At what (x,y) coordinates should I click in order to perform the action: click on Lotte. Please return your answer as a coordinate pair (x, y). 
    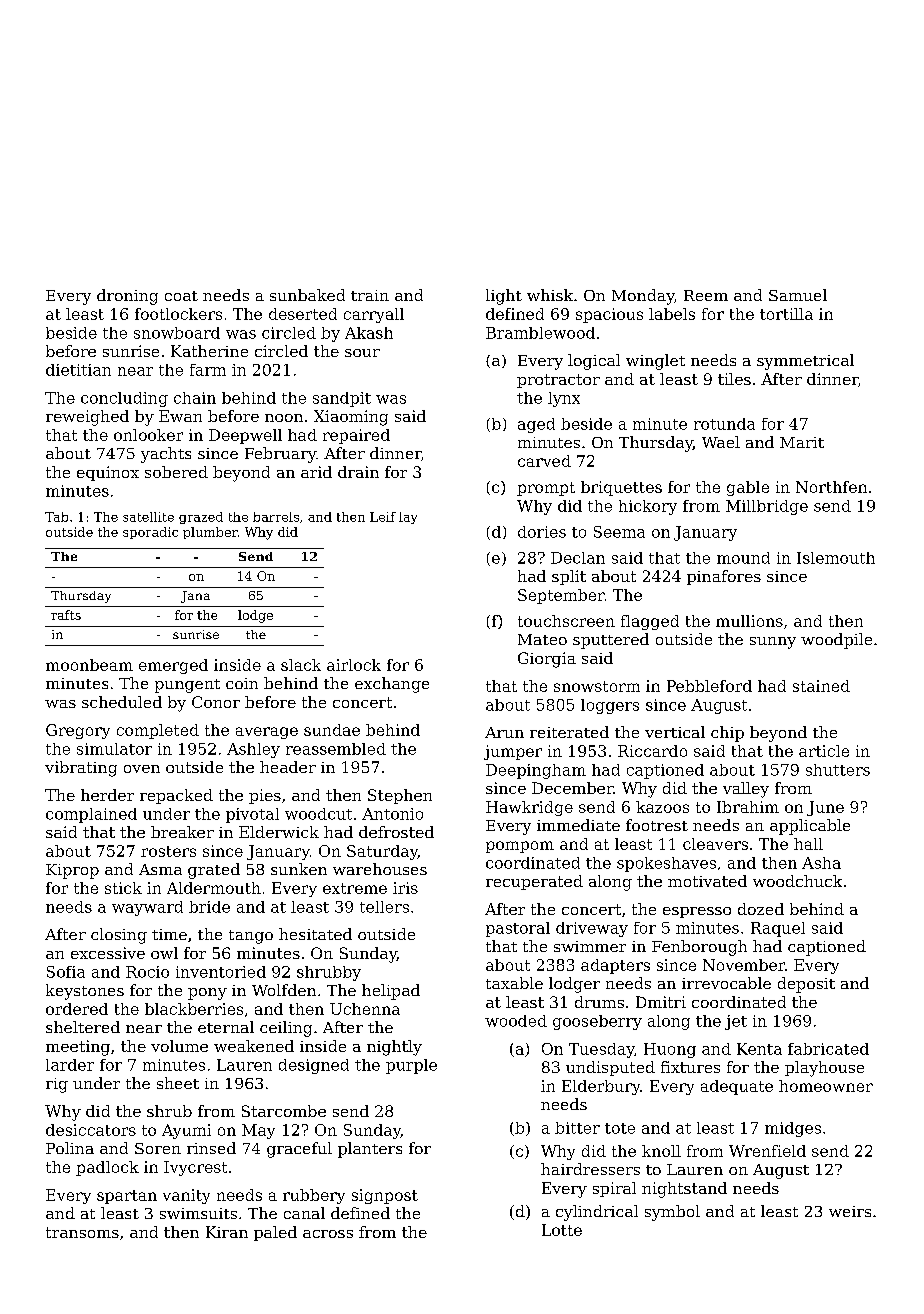
    Looking at the image, I should click on (562, 1230).
